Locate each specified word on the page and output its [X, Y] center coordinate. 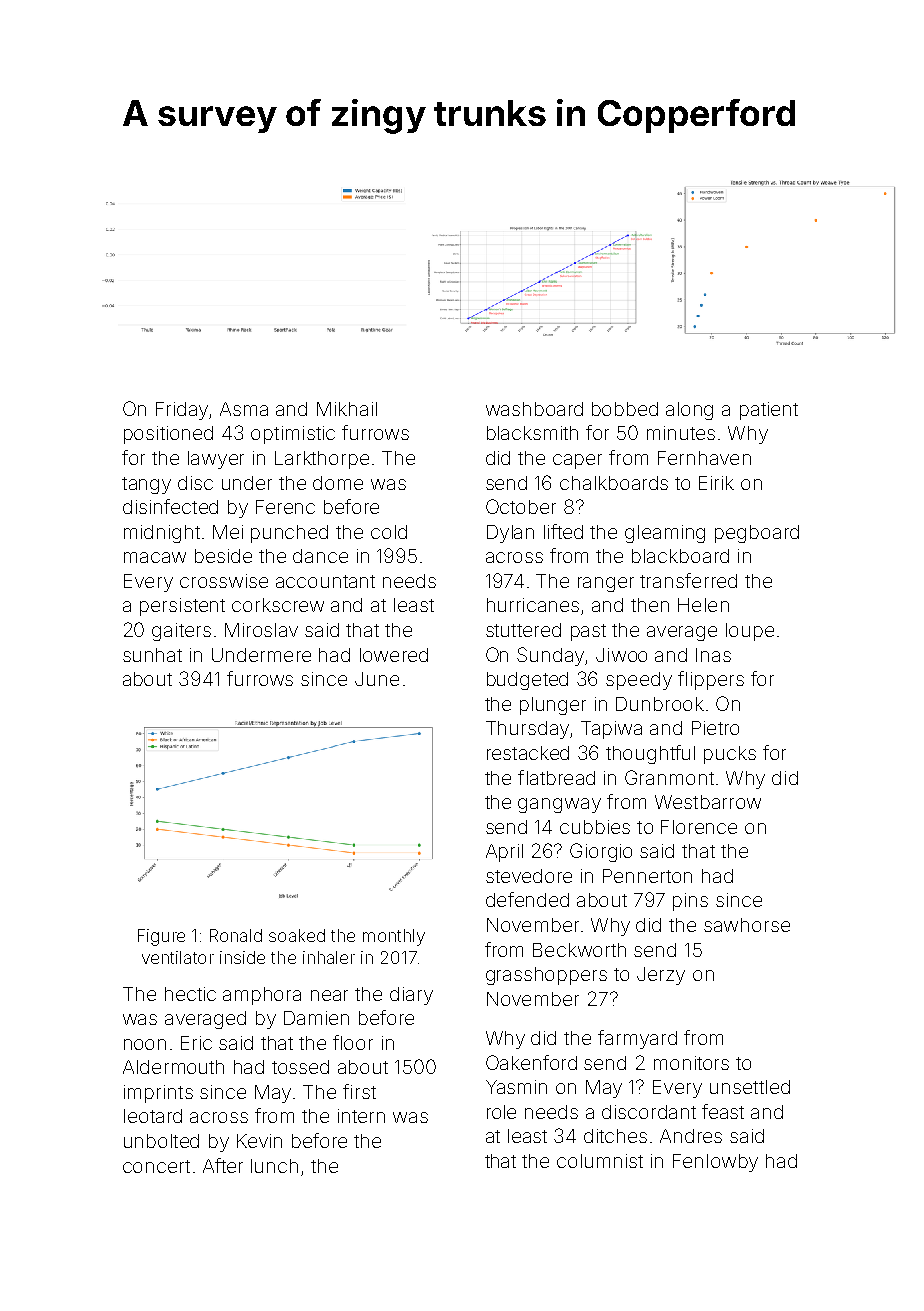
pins [690, 902]
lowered [394, 655]
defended [527, 899]
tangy [146, 485]
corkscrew [278, 605]
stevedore [529, 876]
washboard [534, 409]
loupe [750, 632]
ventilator [178, 957]
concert [156, 1166]
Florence [699, 827]
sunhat [152, 655]
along [689, 411]
